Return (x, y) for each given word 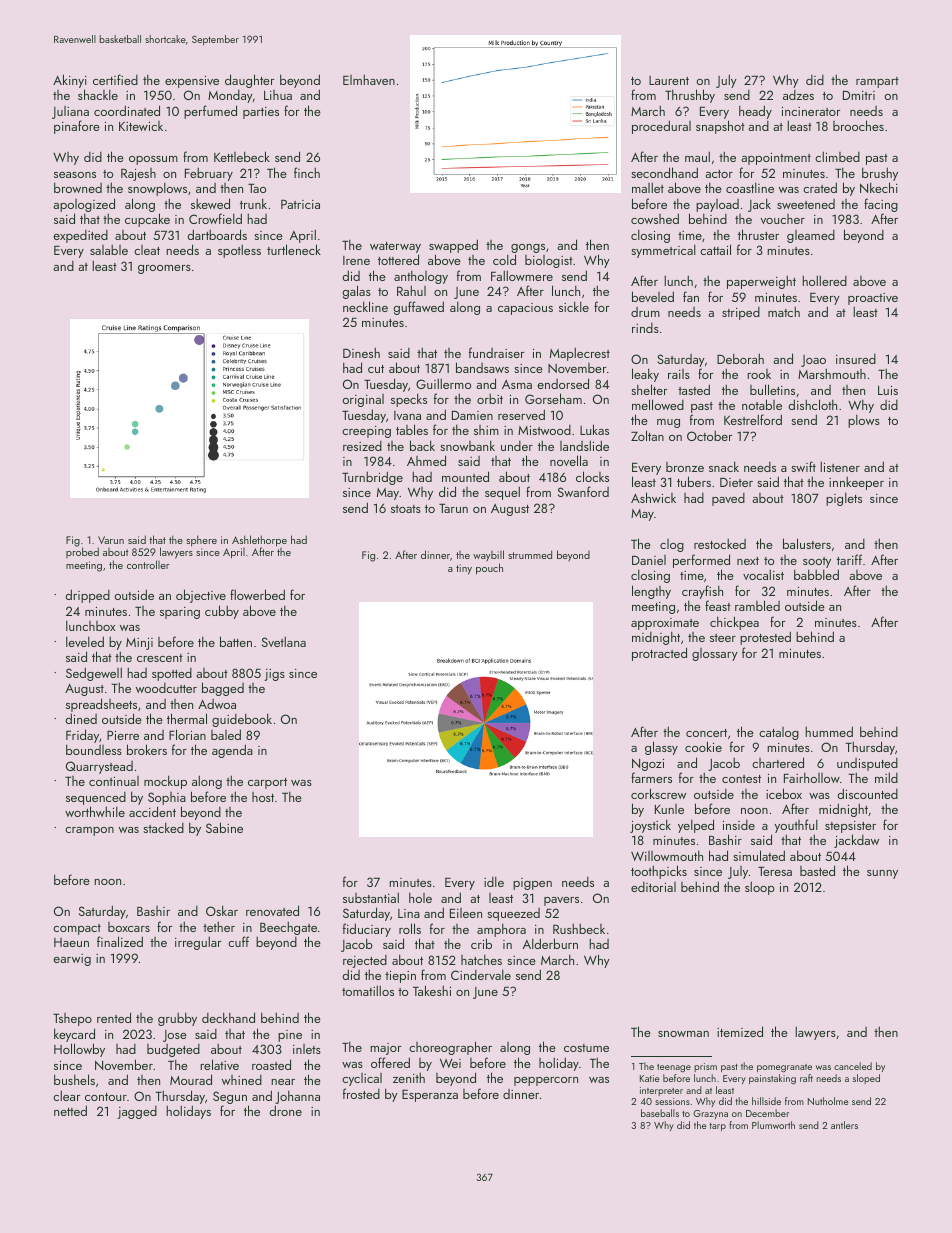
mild (886, 777)
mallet (648, 187)
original (363, 400)
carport (267, 783)
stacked (163, 827)
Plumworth (773, 1125)
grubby (177, 1019)
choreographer (450, 1048)
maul (697, 156)
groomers (164, 269)
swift (803, 466)
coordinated (127, 110)
